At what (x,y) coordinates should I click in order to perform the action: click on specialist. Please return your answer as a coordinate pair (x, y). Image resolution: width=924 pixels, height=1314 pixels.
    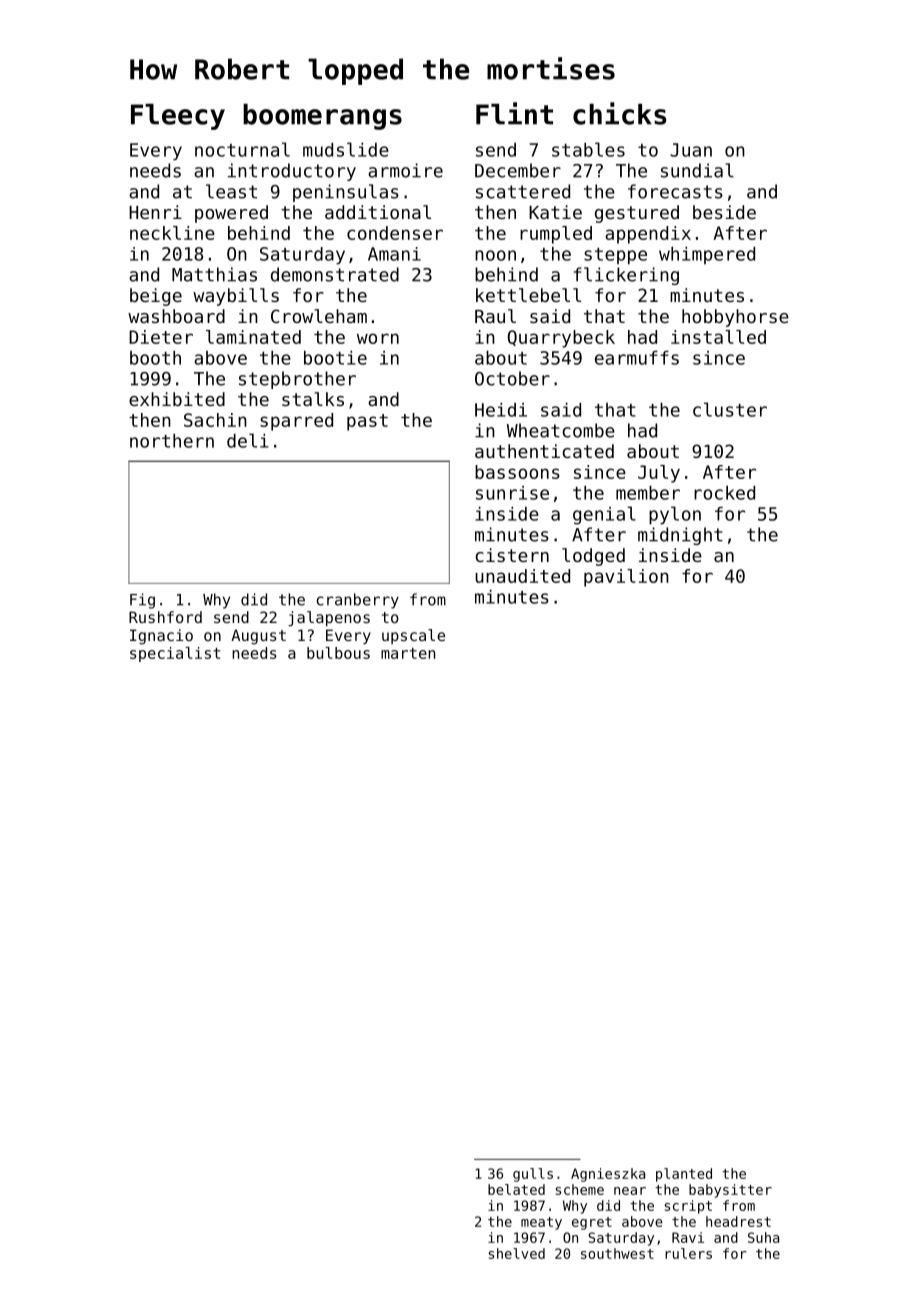
    Looking at the image, I should click on (175, 654).
